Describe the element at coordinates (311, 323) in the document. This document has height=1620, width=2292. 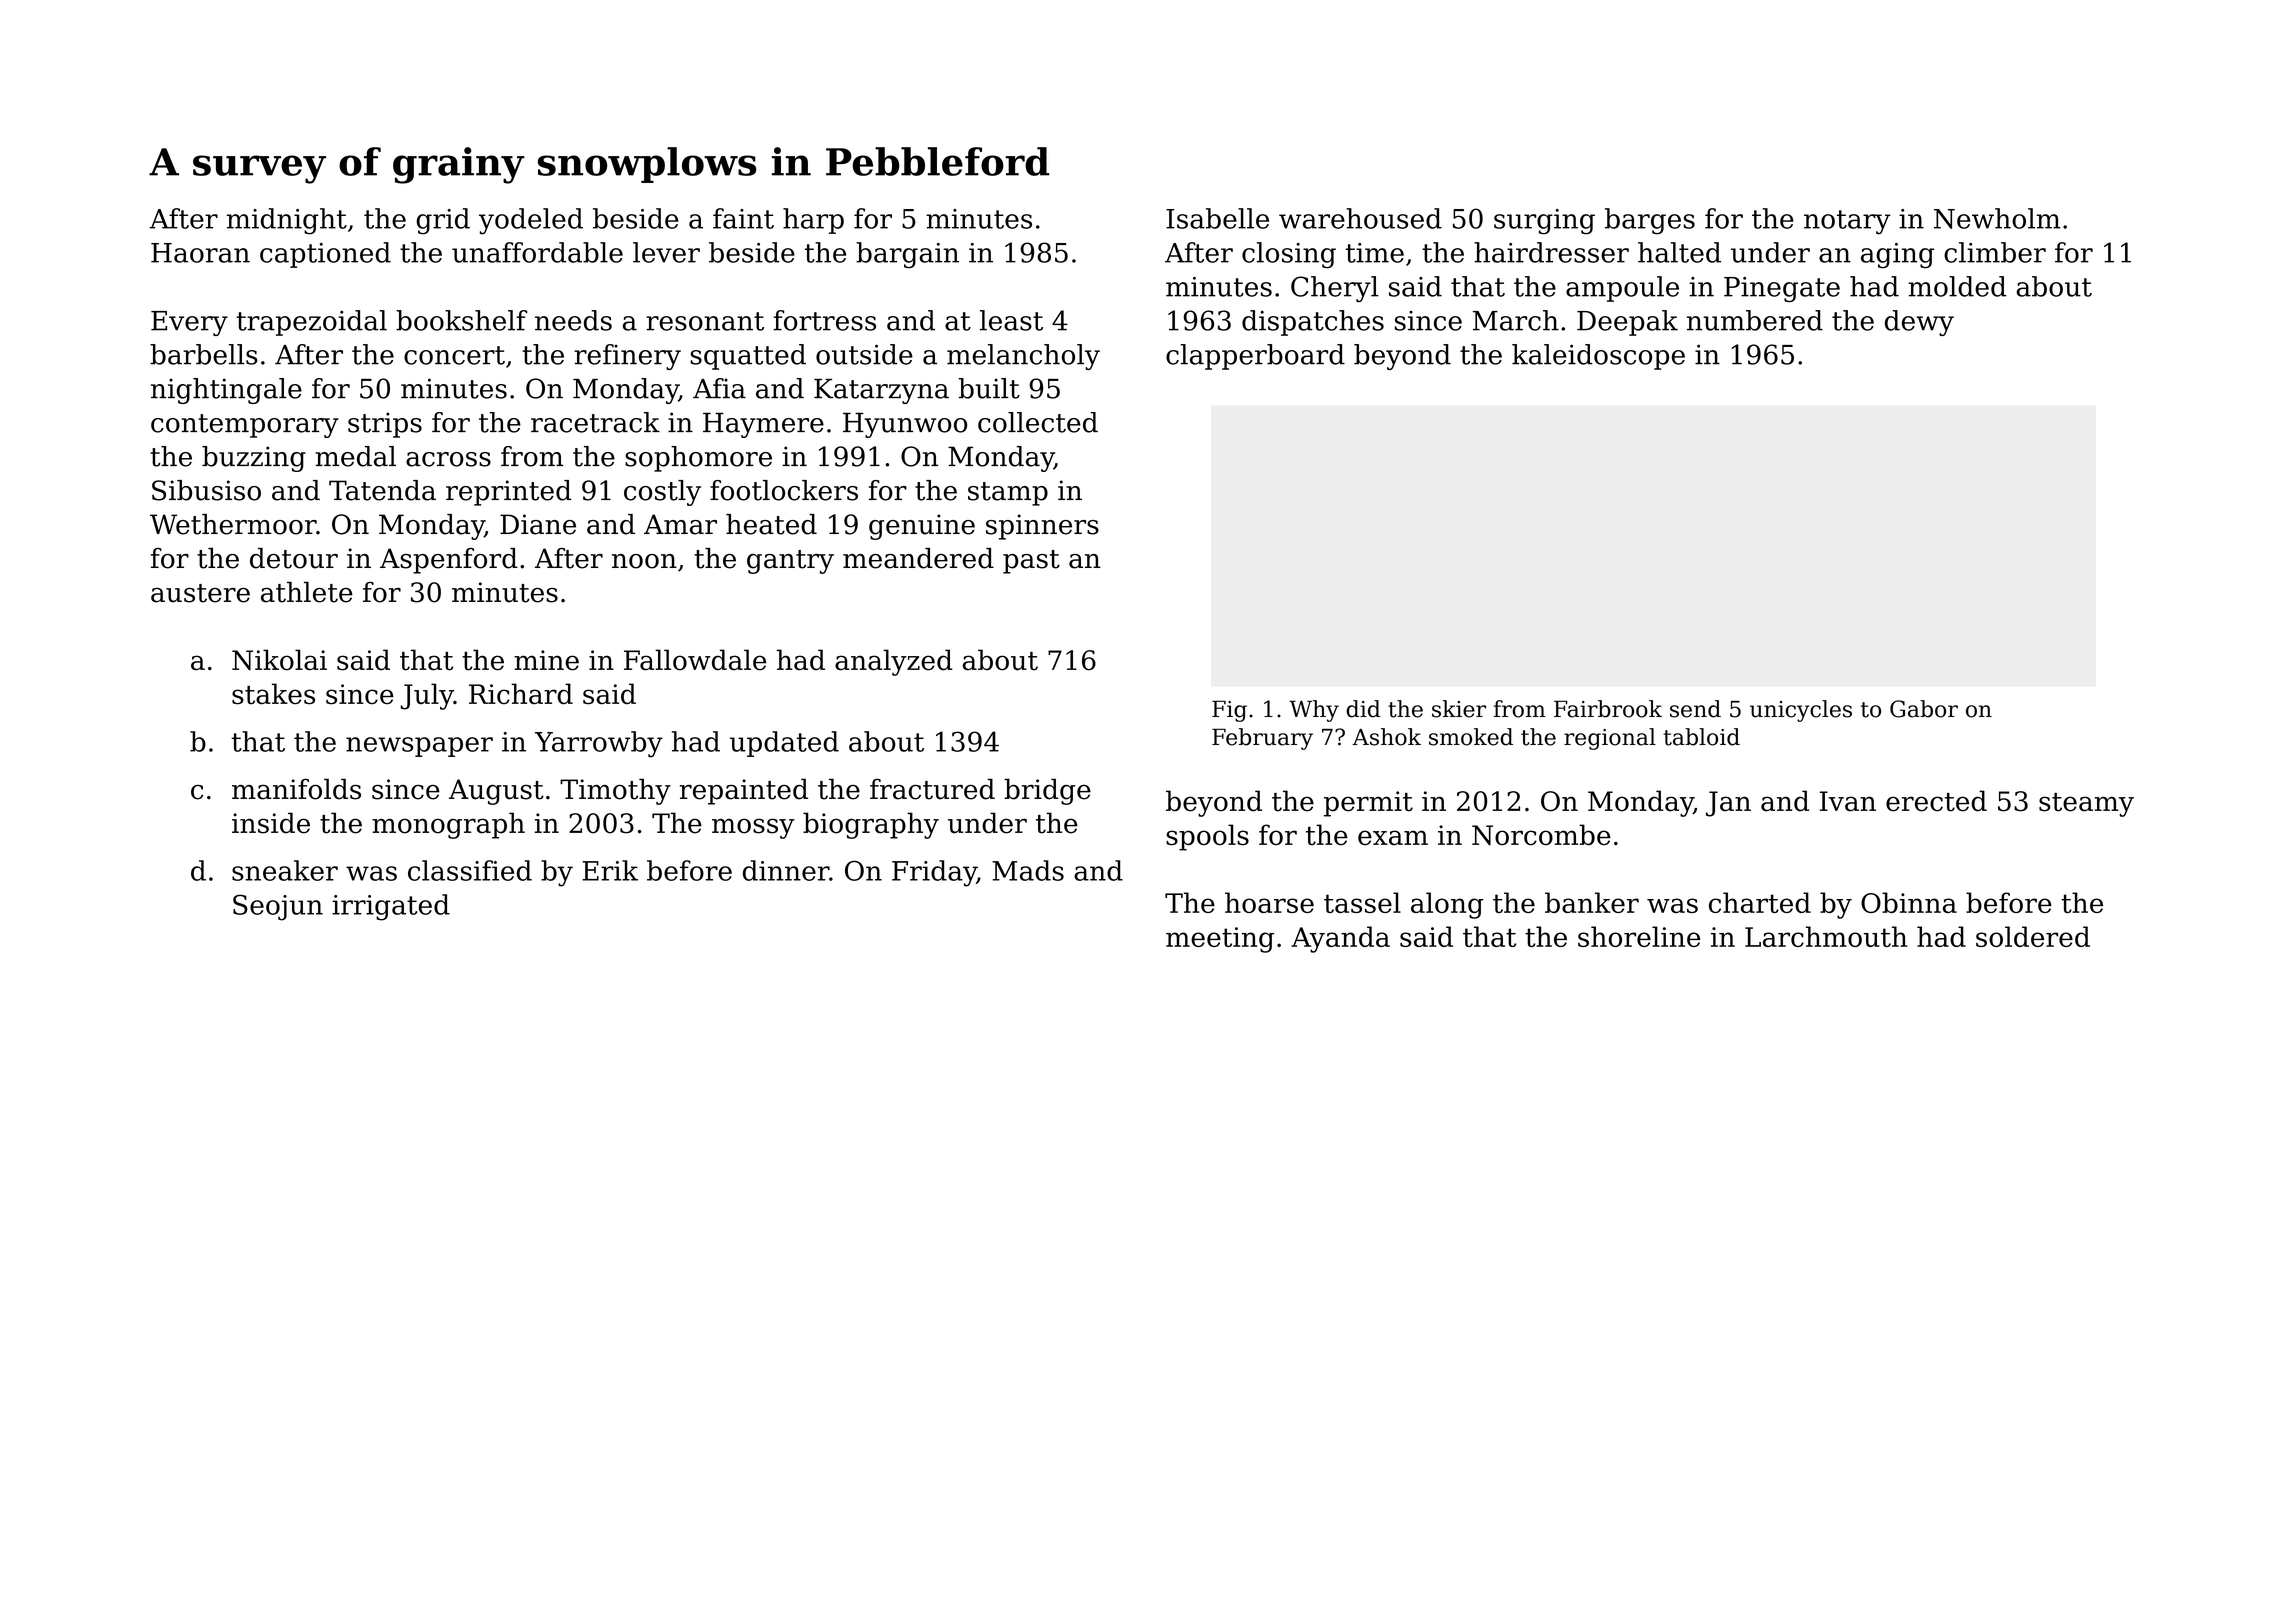
I see `trapezoidal` at that location.
